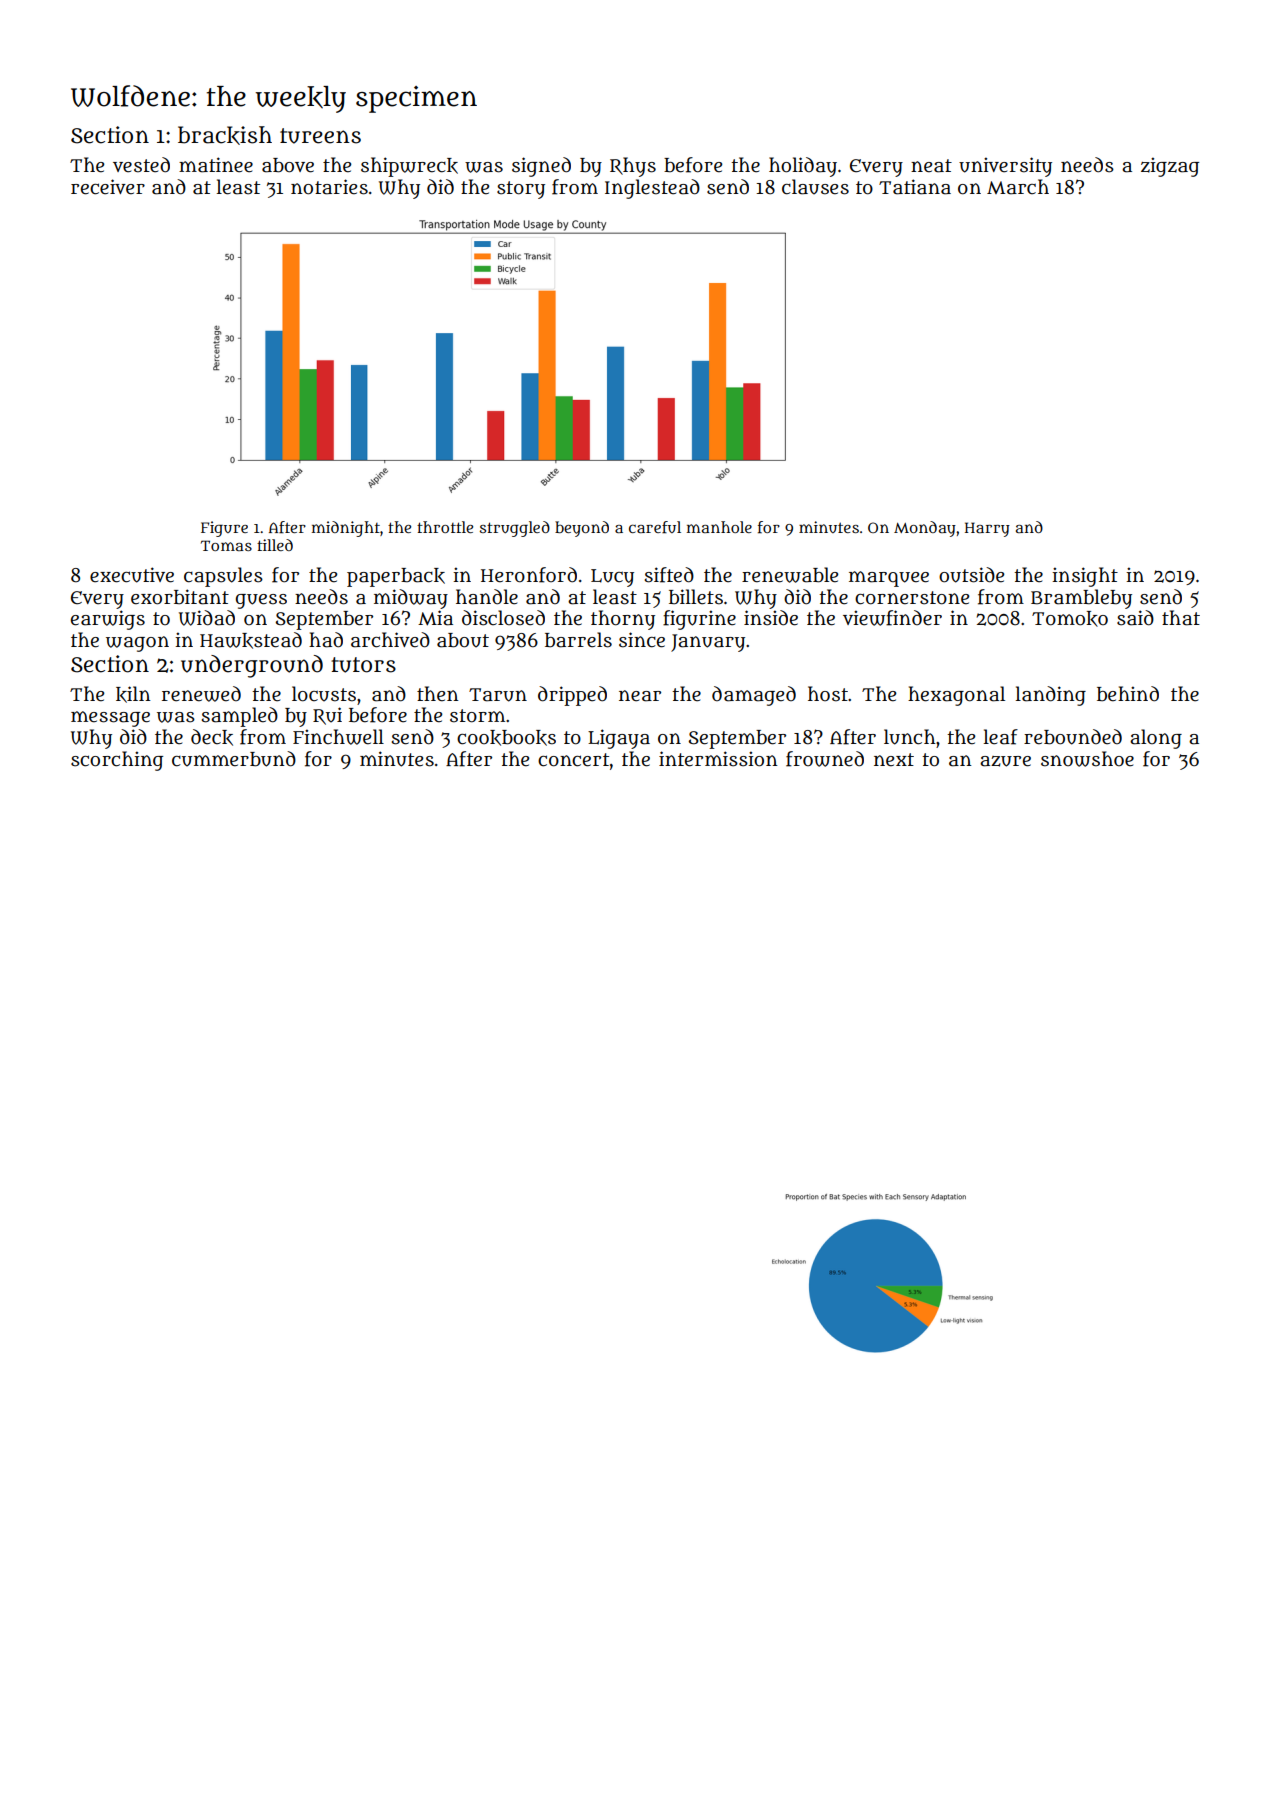 The width and height of the screenshot is (1270, 1796). What do you see at coordinates (803, 167) in the screenshot?
I see `holiday` at bounding box center [803, 167].
